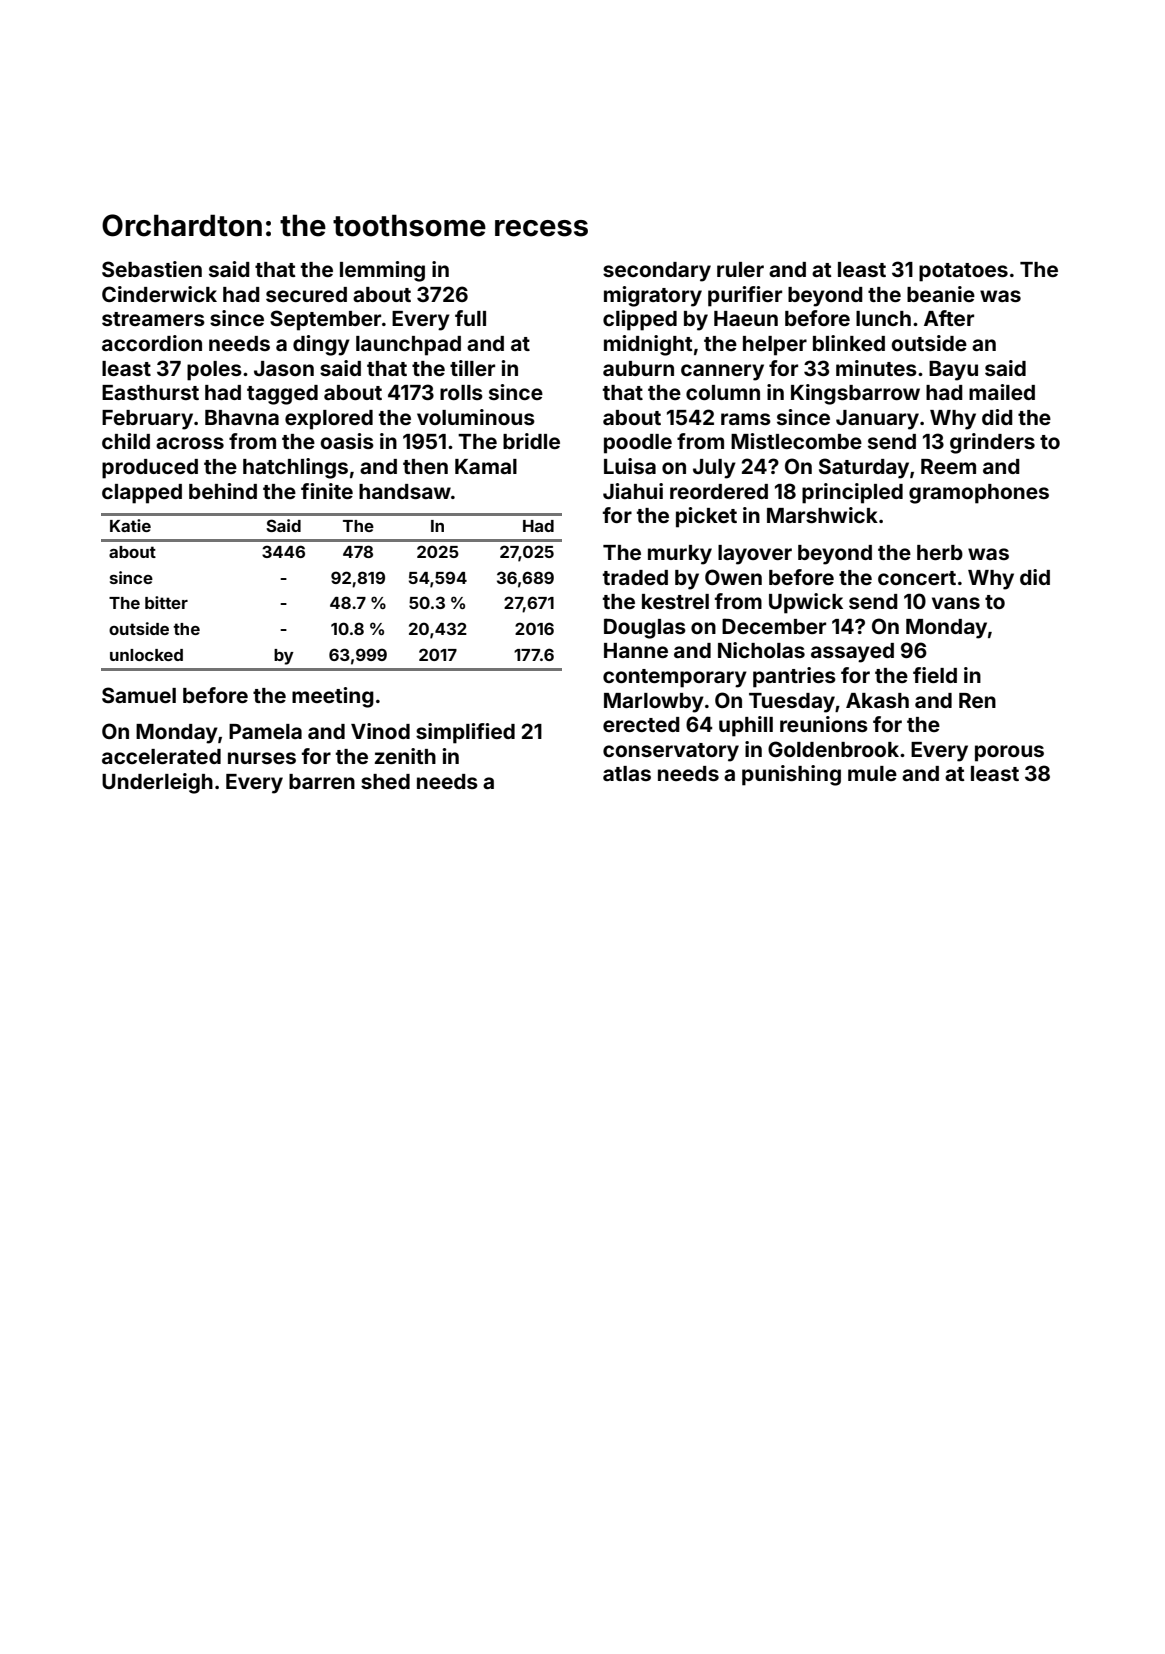 The width and height of the document is (1165, 1654). Describe the element at coordinates (640, 320) in the document. I see `clipped` at that location.
